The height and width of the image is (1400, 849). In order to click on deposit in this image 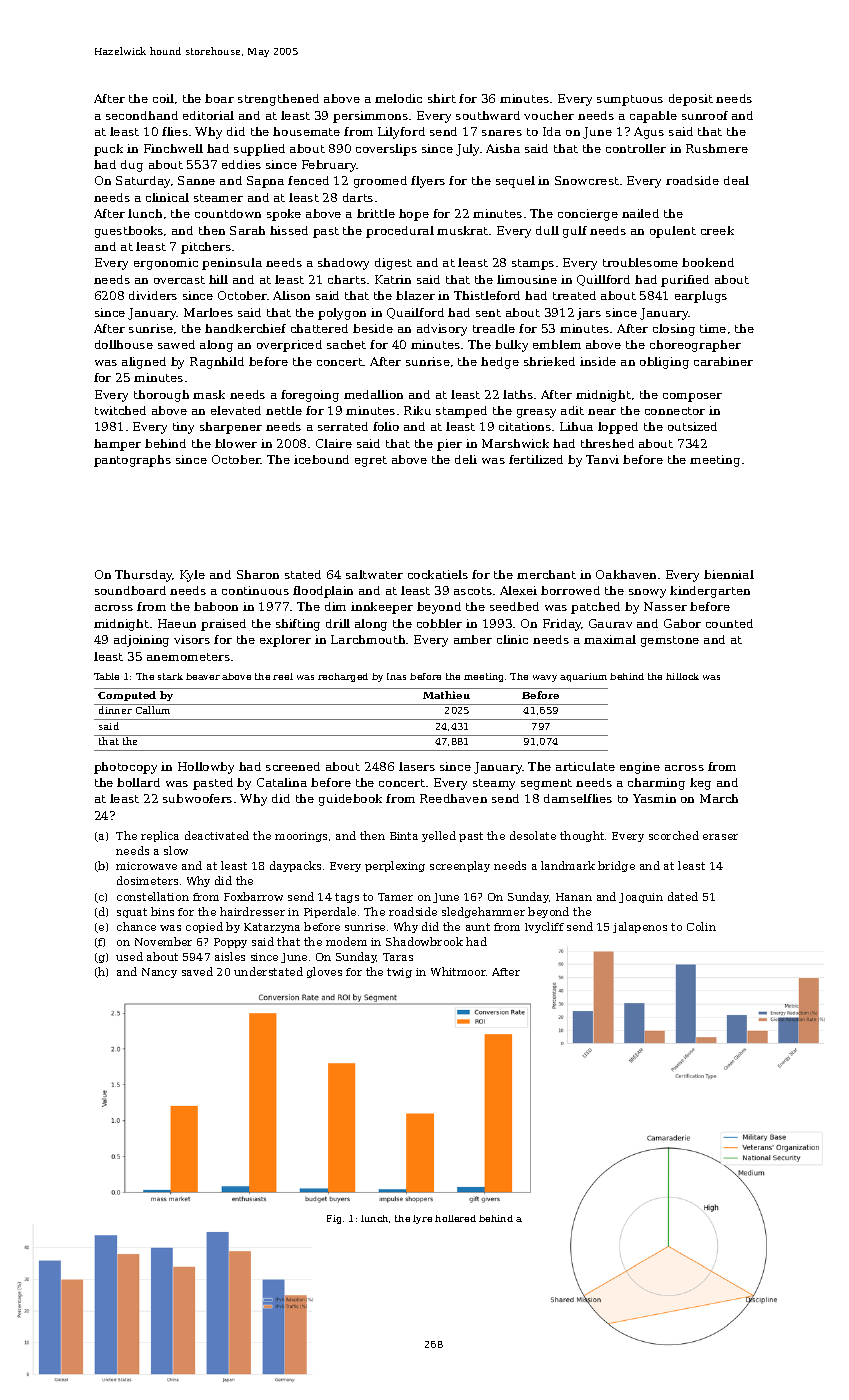, I will do `click(691, 100)`.
